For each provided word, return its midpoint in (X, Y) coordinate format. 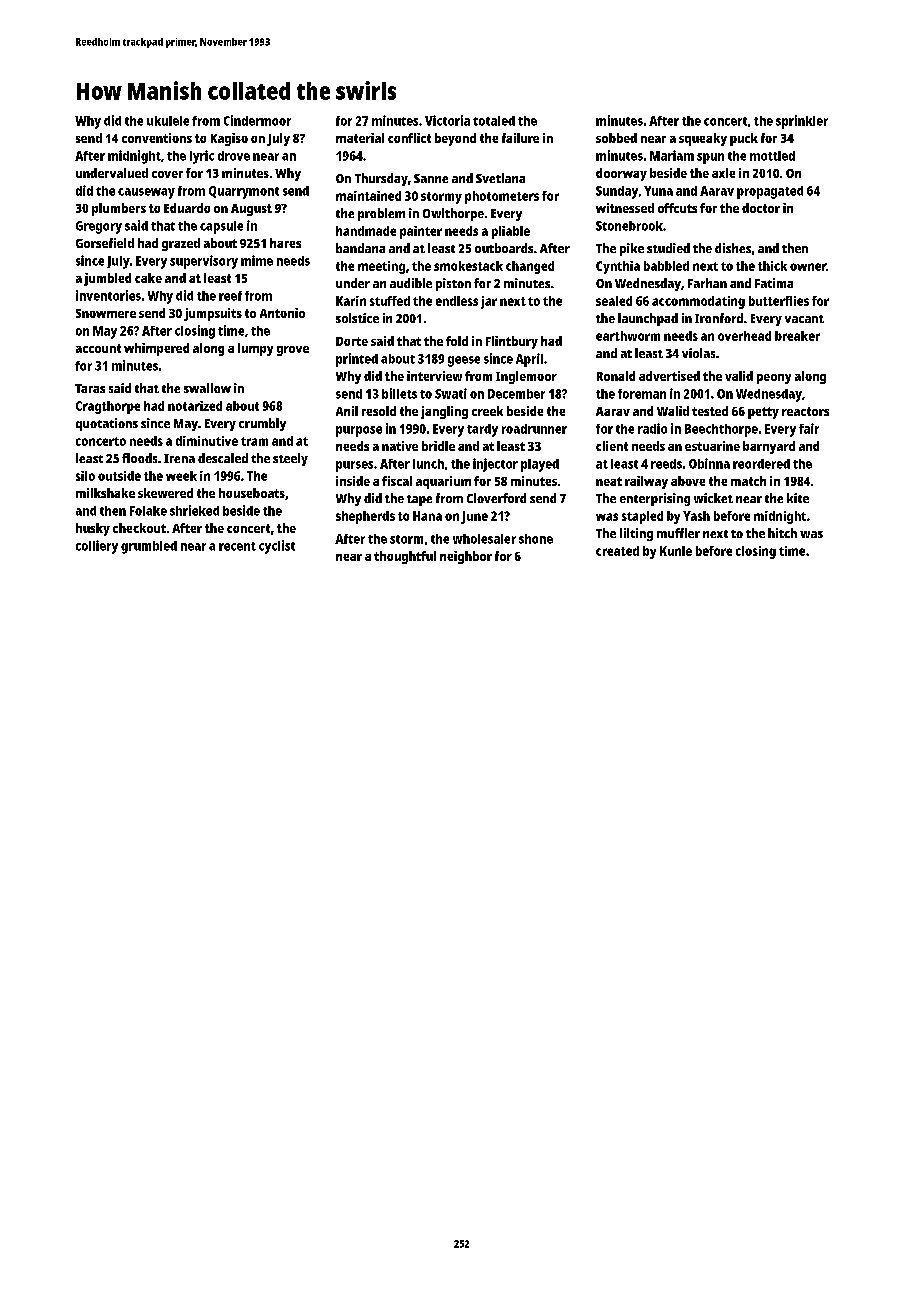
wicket (713, 498)
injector (495, 465)
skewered (165, 493)
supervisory (204, 262)
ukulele (168, 121)
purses (354, 466)
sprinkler (802, 122)
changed (530, 267)
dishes (733, 248)
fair (809, 428)
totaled (494, 121)
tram (254, 441)
